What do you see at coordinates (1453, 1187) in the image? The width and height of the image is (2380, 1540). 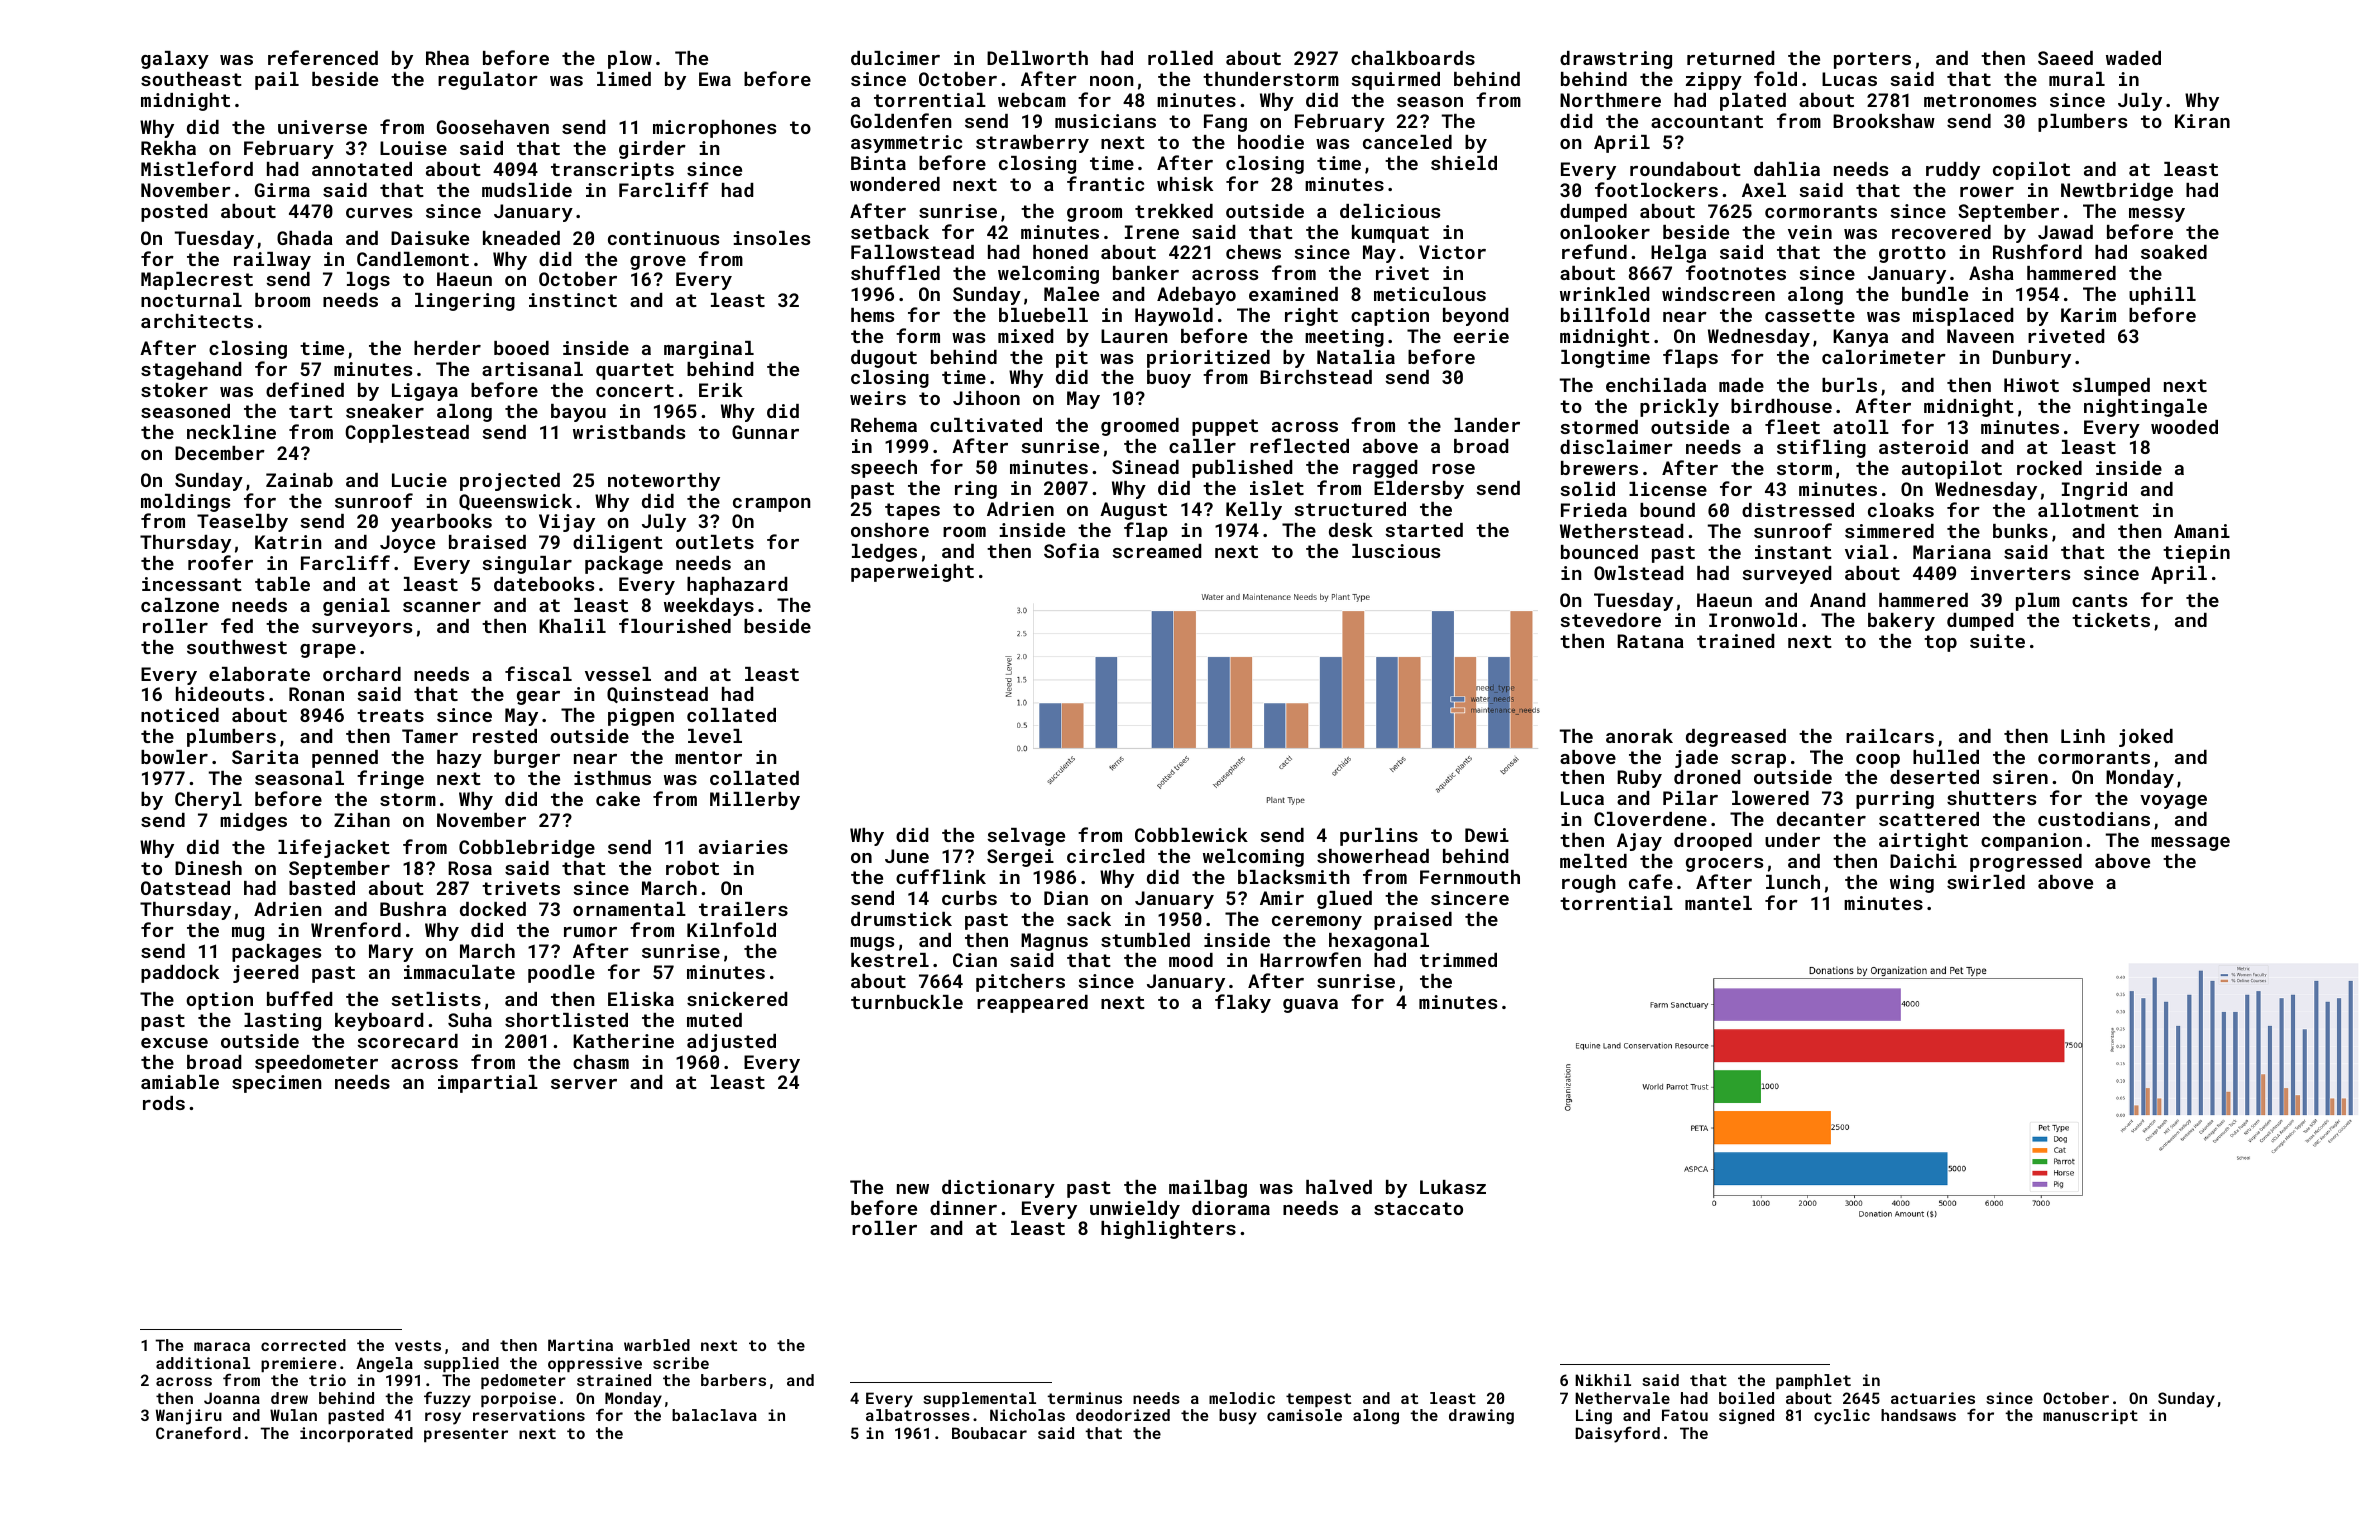 I see `Lukasz` at bounding box center [1453, 1187].
